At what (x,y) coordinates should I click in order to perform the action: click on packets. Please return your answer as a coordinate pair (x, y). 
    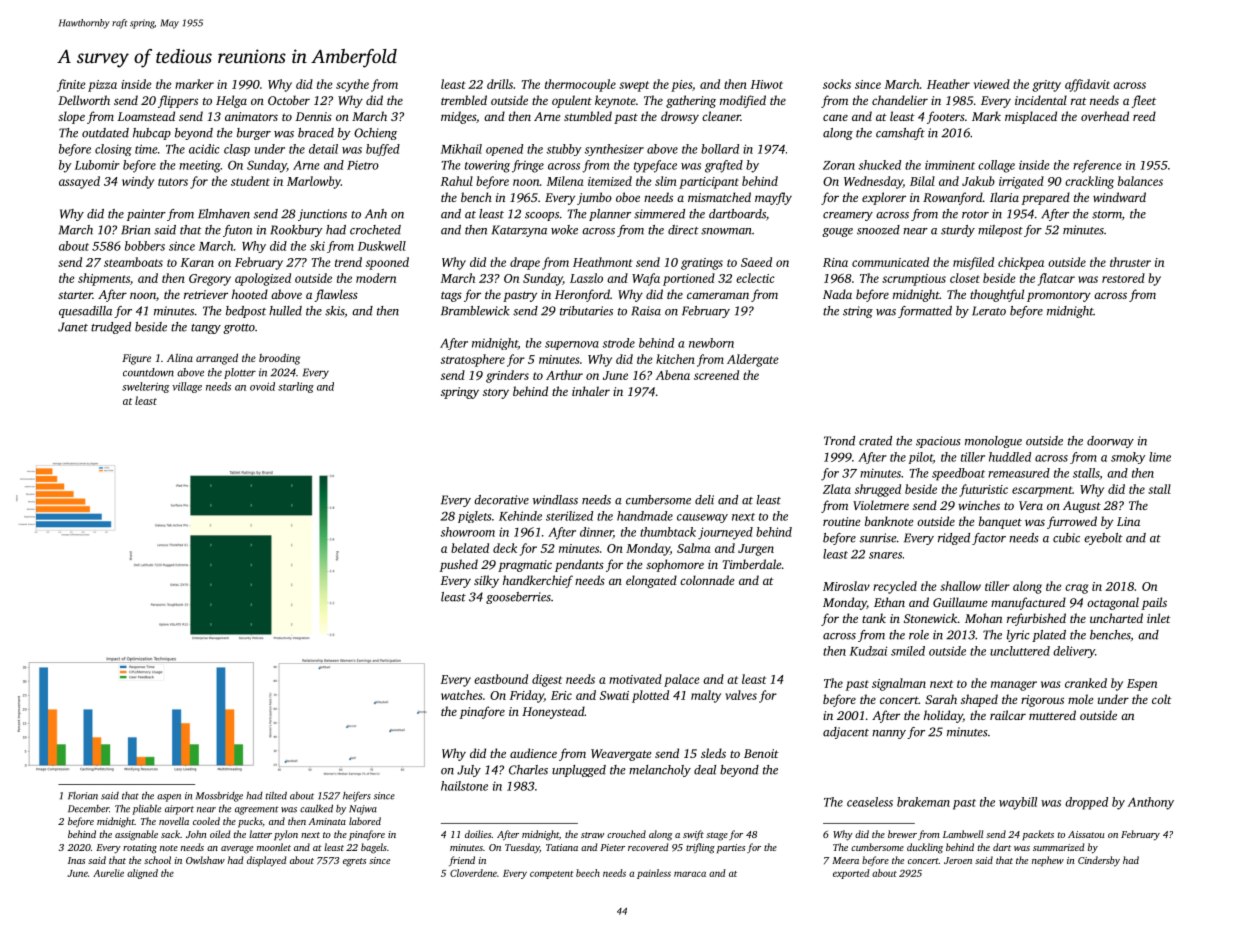
    Looking at the image, I should click on (1038, 835).
